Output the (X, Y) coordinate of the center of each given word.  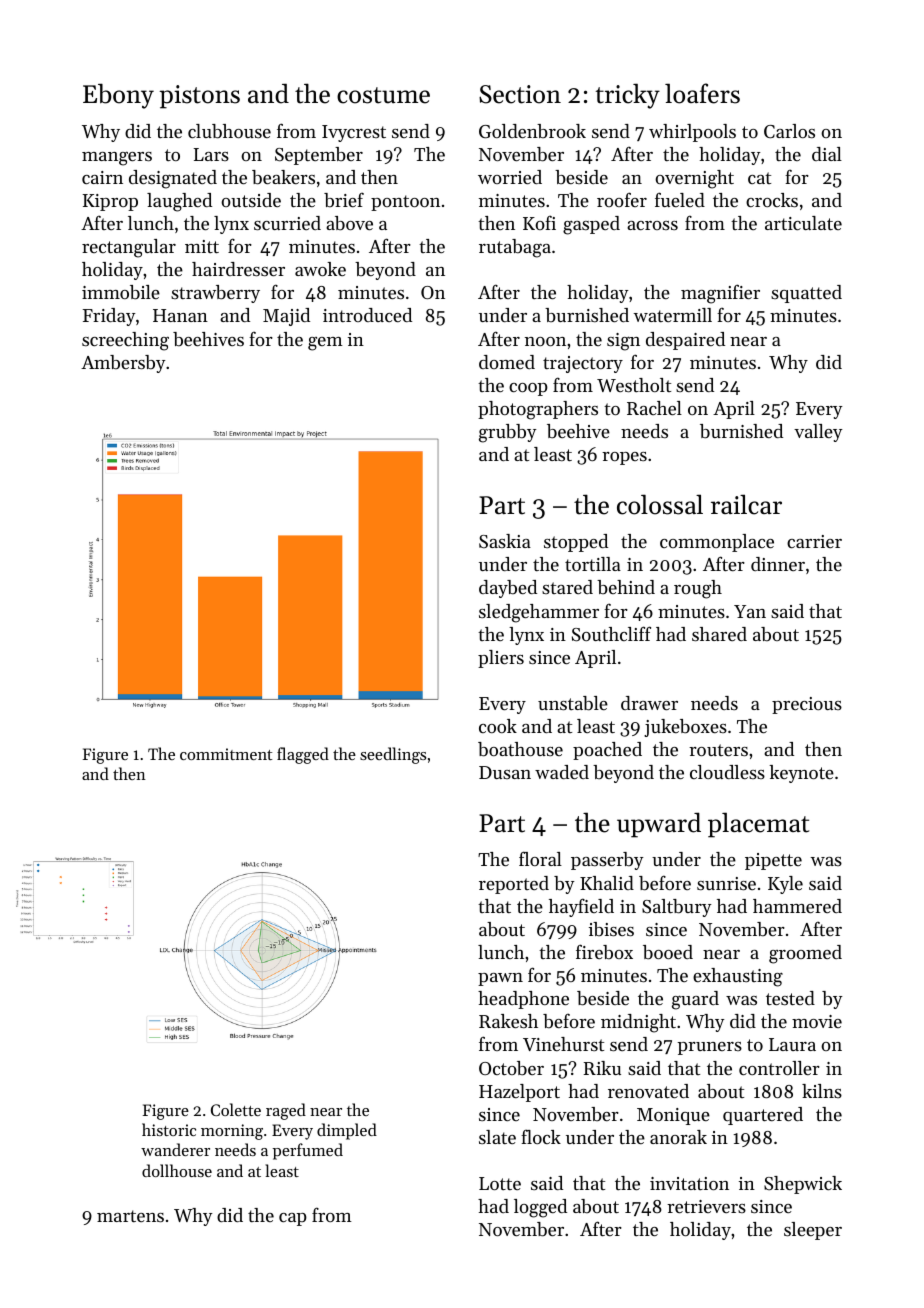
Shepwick (803, 1185)
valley (818, 433)
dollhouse (177, 1170)
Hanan (180, 315)
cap (293, 1219)
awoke (320, 269)
